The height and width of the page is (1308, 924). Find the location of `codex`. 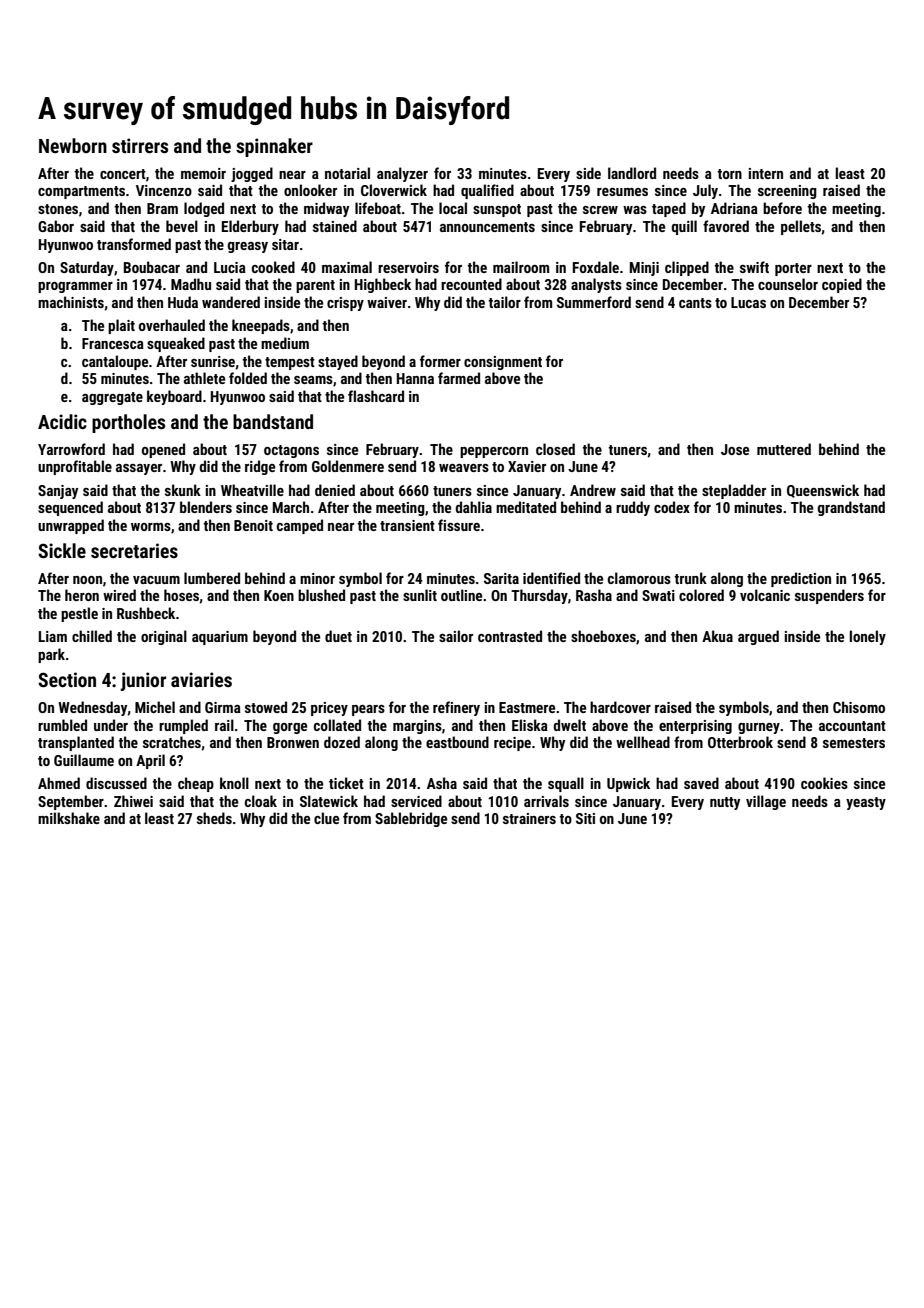

codex is located at coordinates (672, 507).
